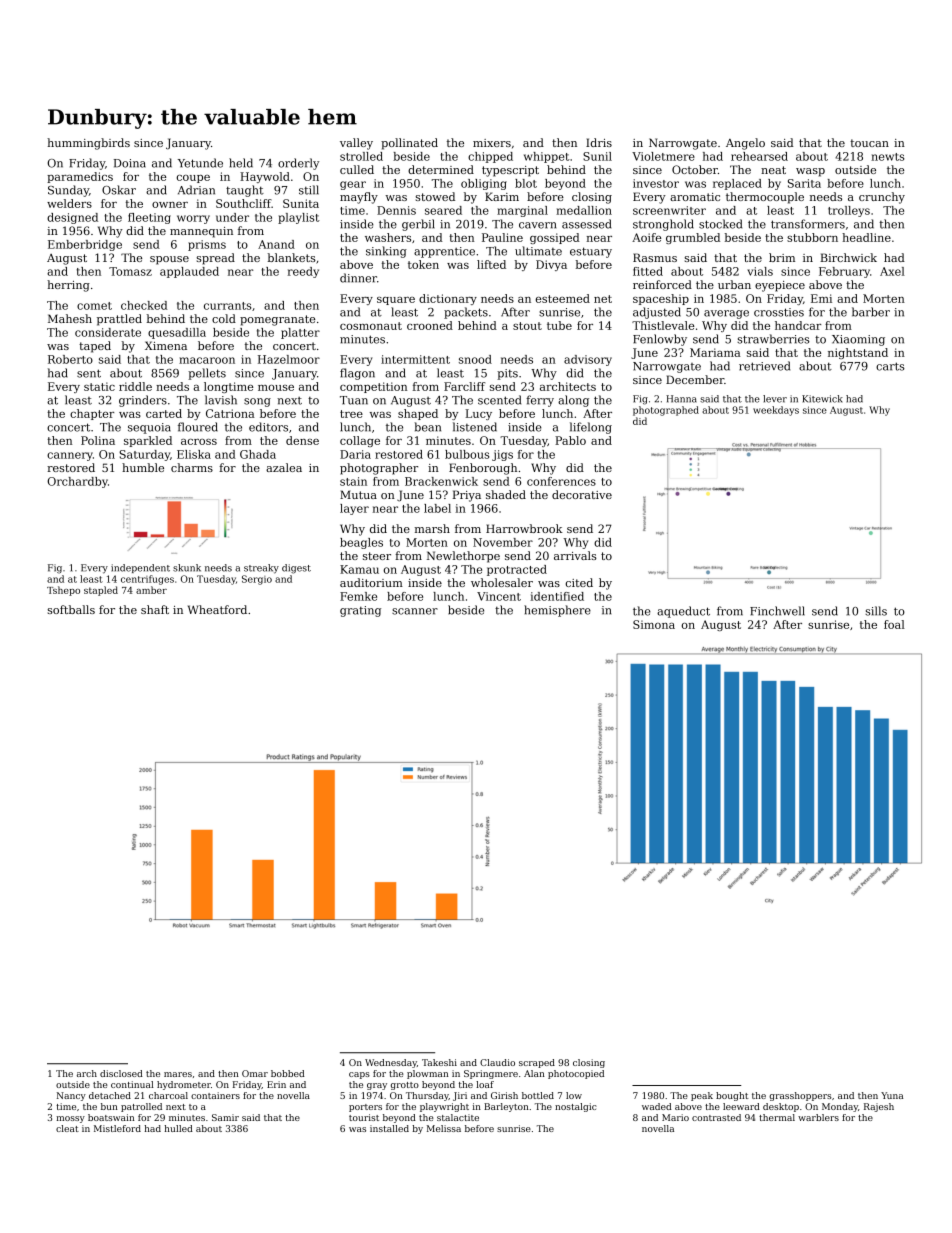 Image resolution: width=952 pixels, height=1233 pixels. What do you see at coordinates (876, 611) in the image?
I see `sills` at bounding box center [876, 611].
